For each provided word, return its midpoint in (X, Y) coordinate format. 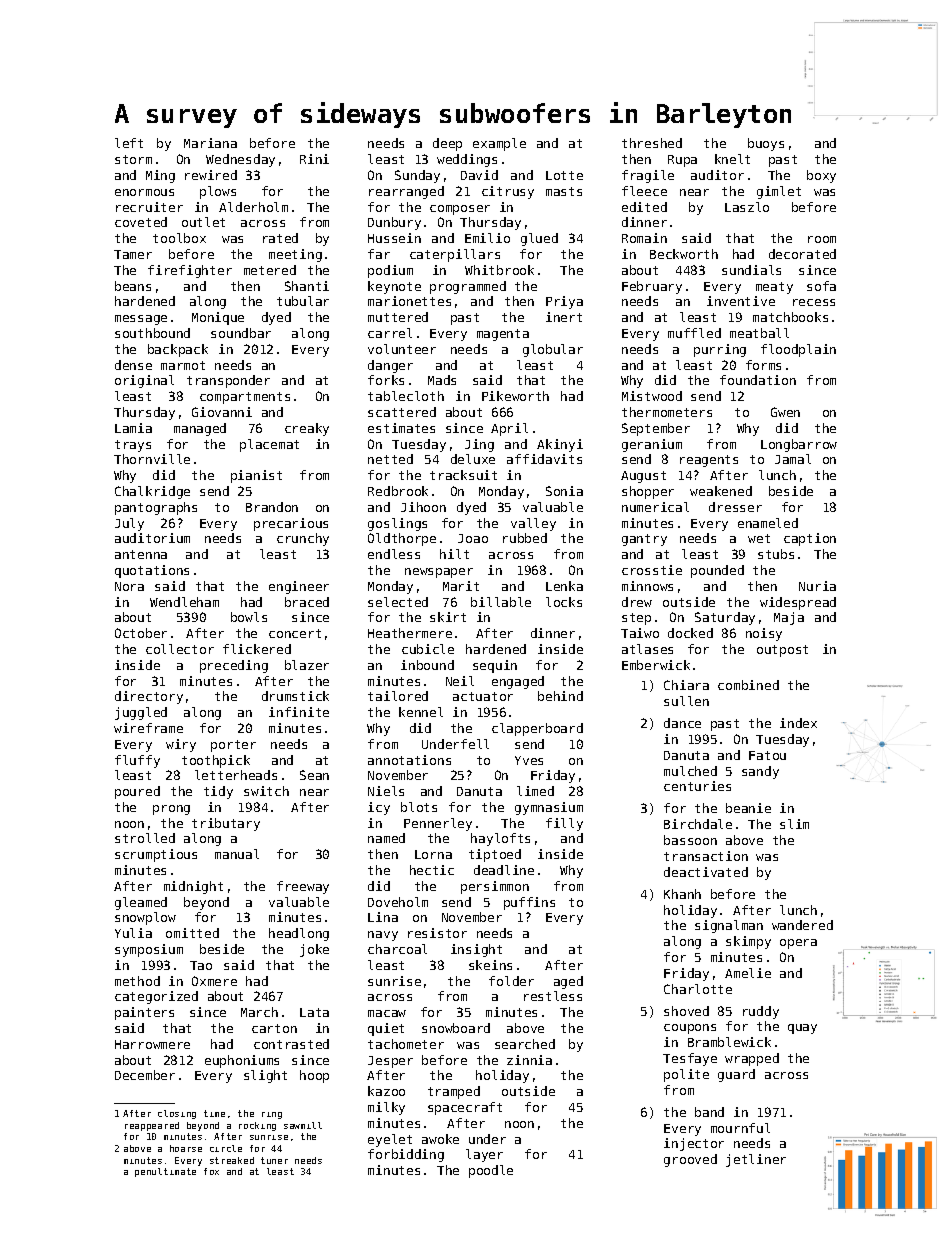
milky (386, 1108)
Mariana (210, 143)
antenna (141, 554)
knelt (732, 159)
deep (447, 144)
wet (759, 538)
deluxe (473, 459)
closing (177, 1114)
